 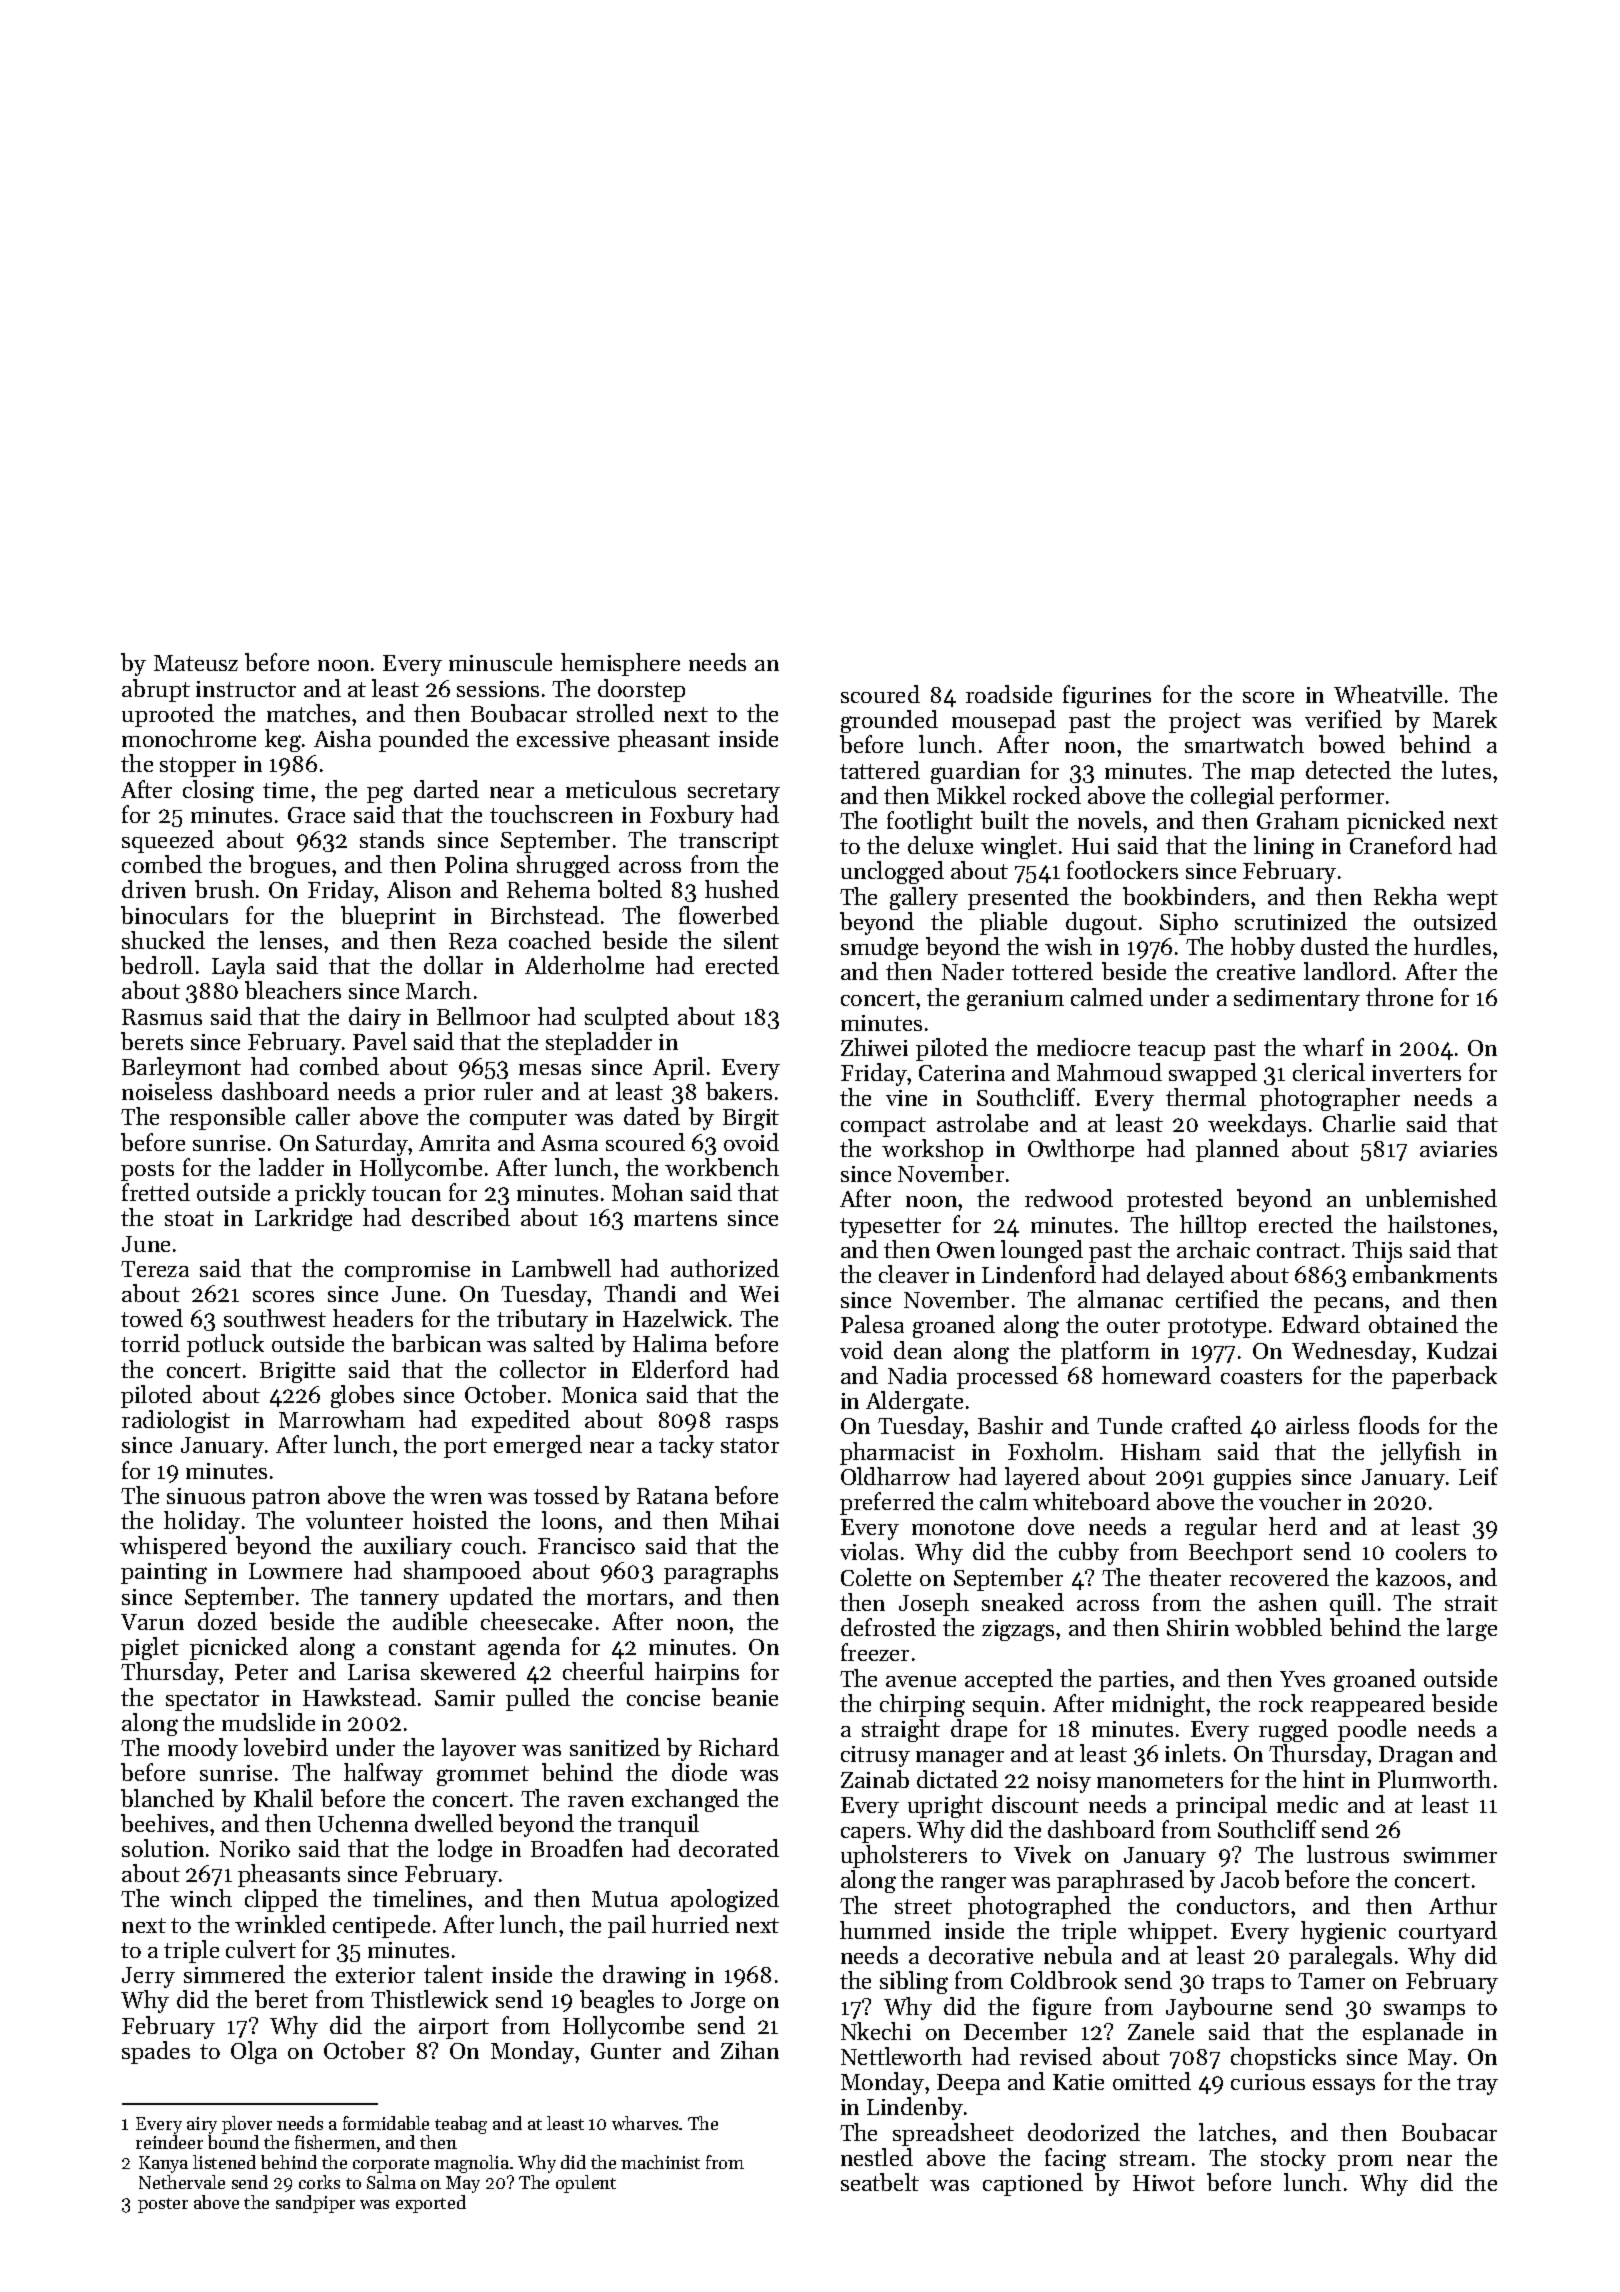 I want to click on shucked, so click(x=163, y=940).
